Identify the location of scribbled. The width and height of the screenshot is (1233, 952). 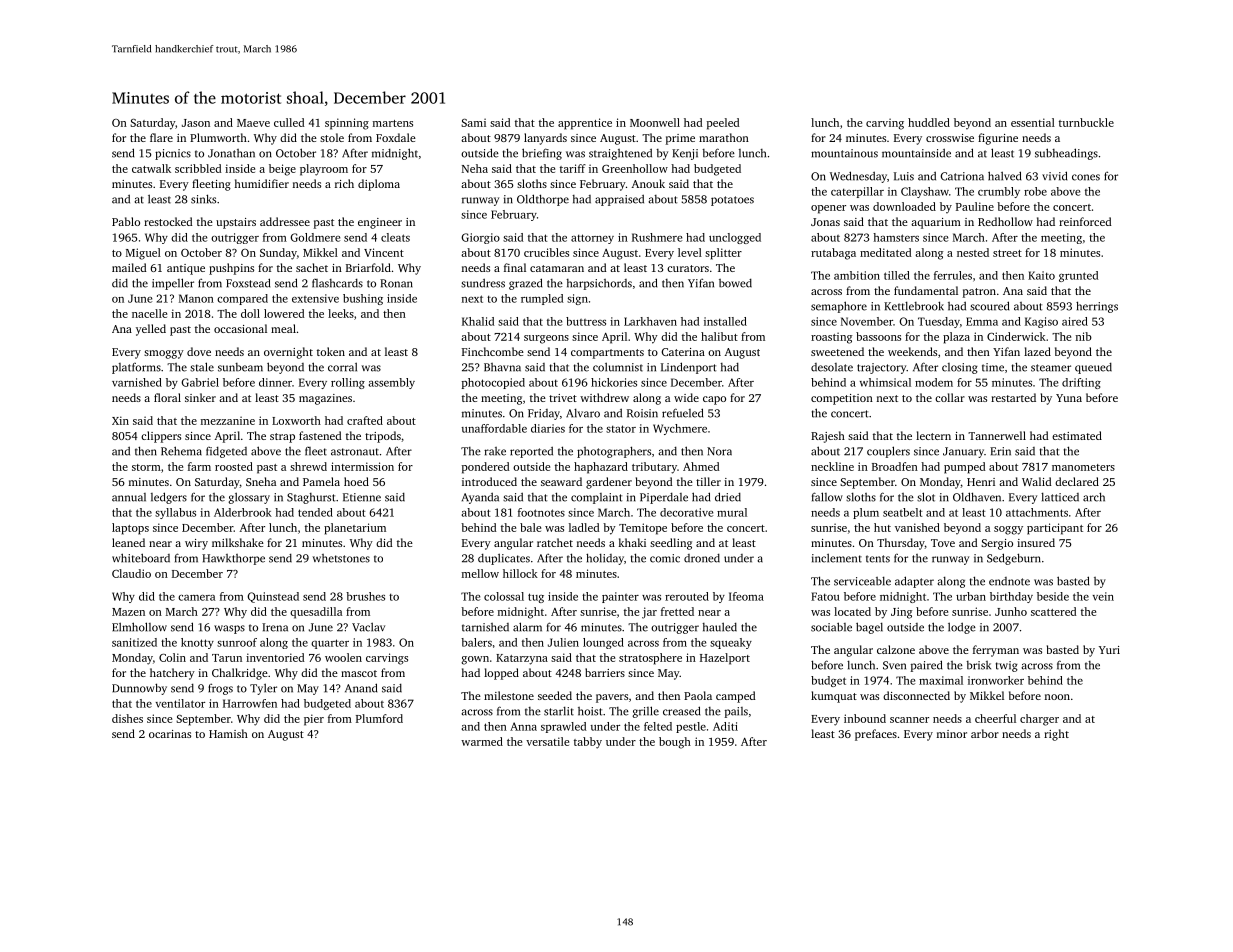
(198, 168).
